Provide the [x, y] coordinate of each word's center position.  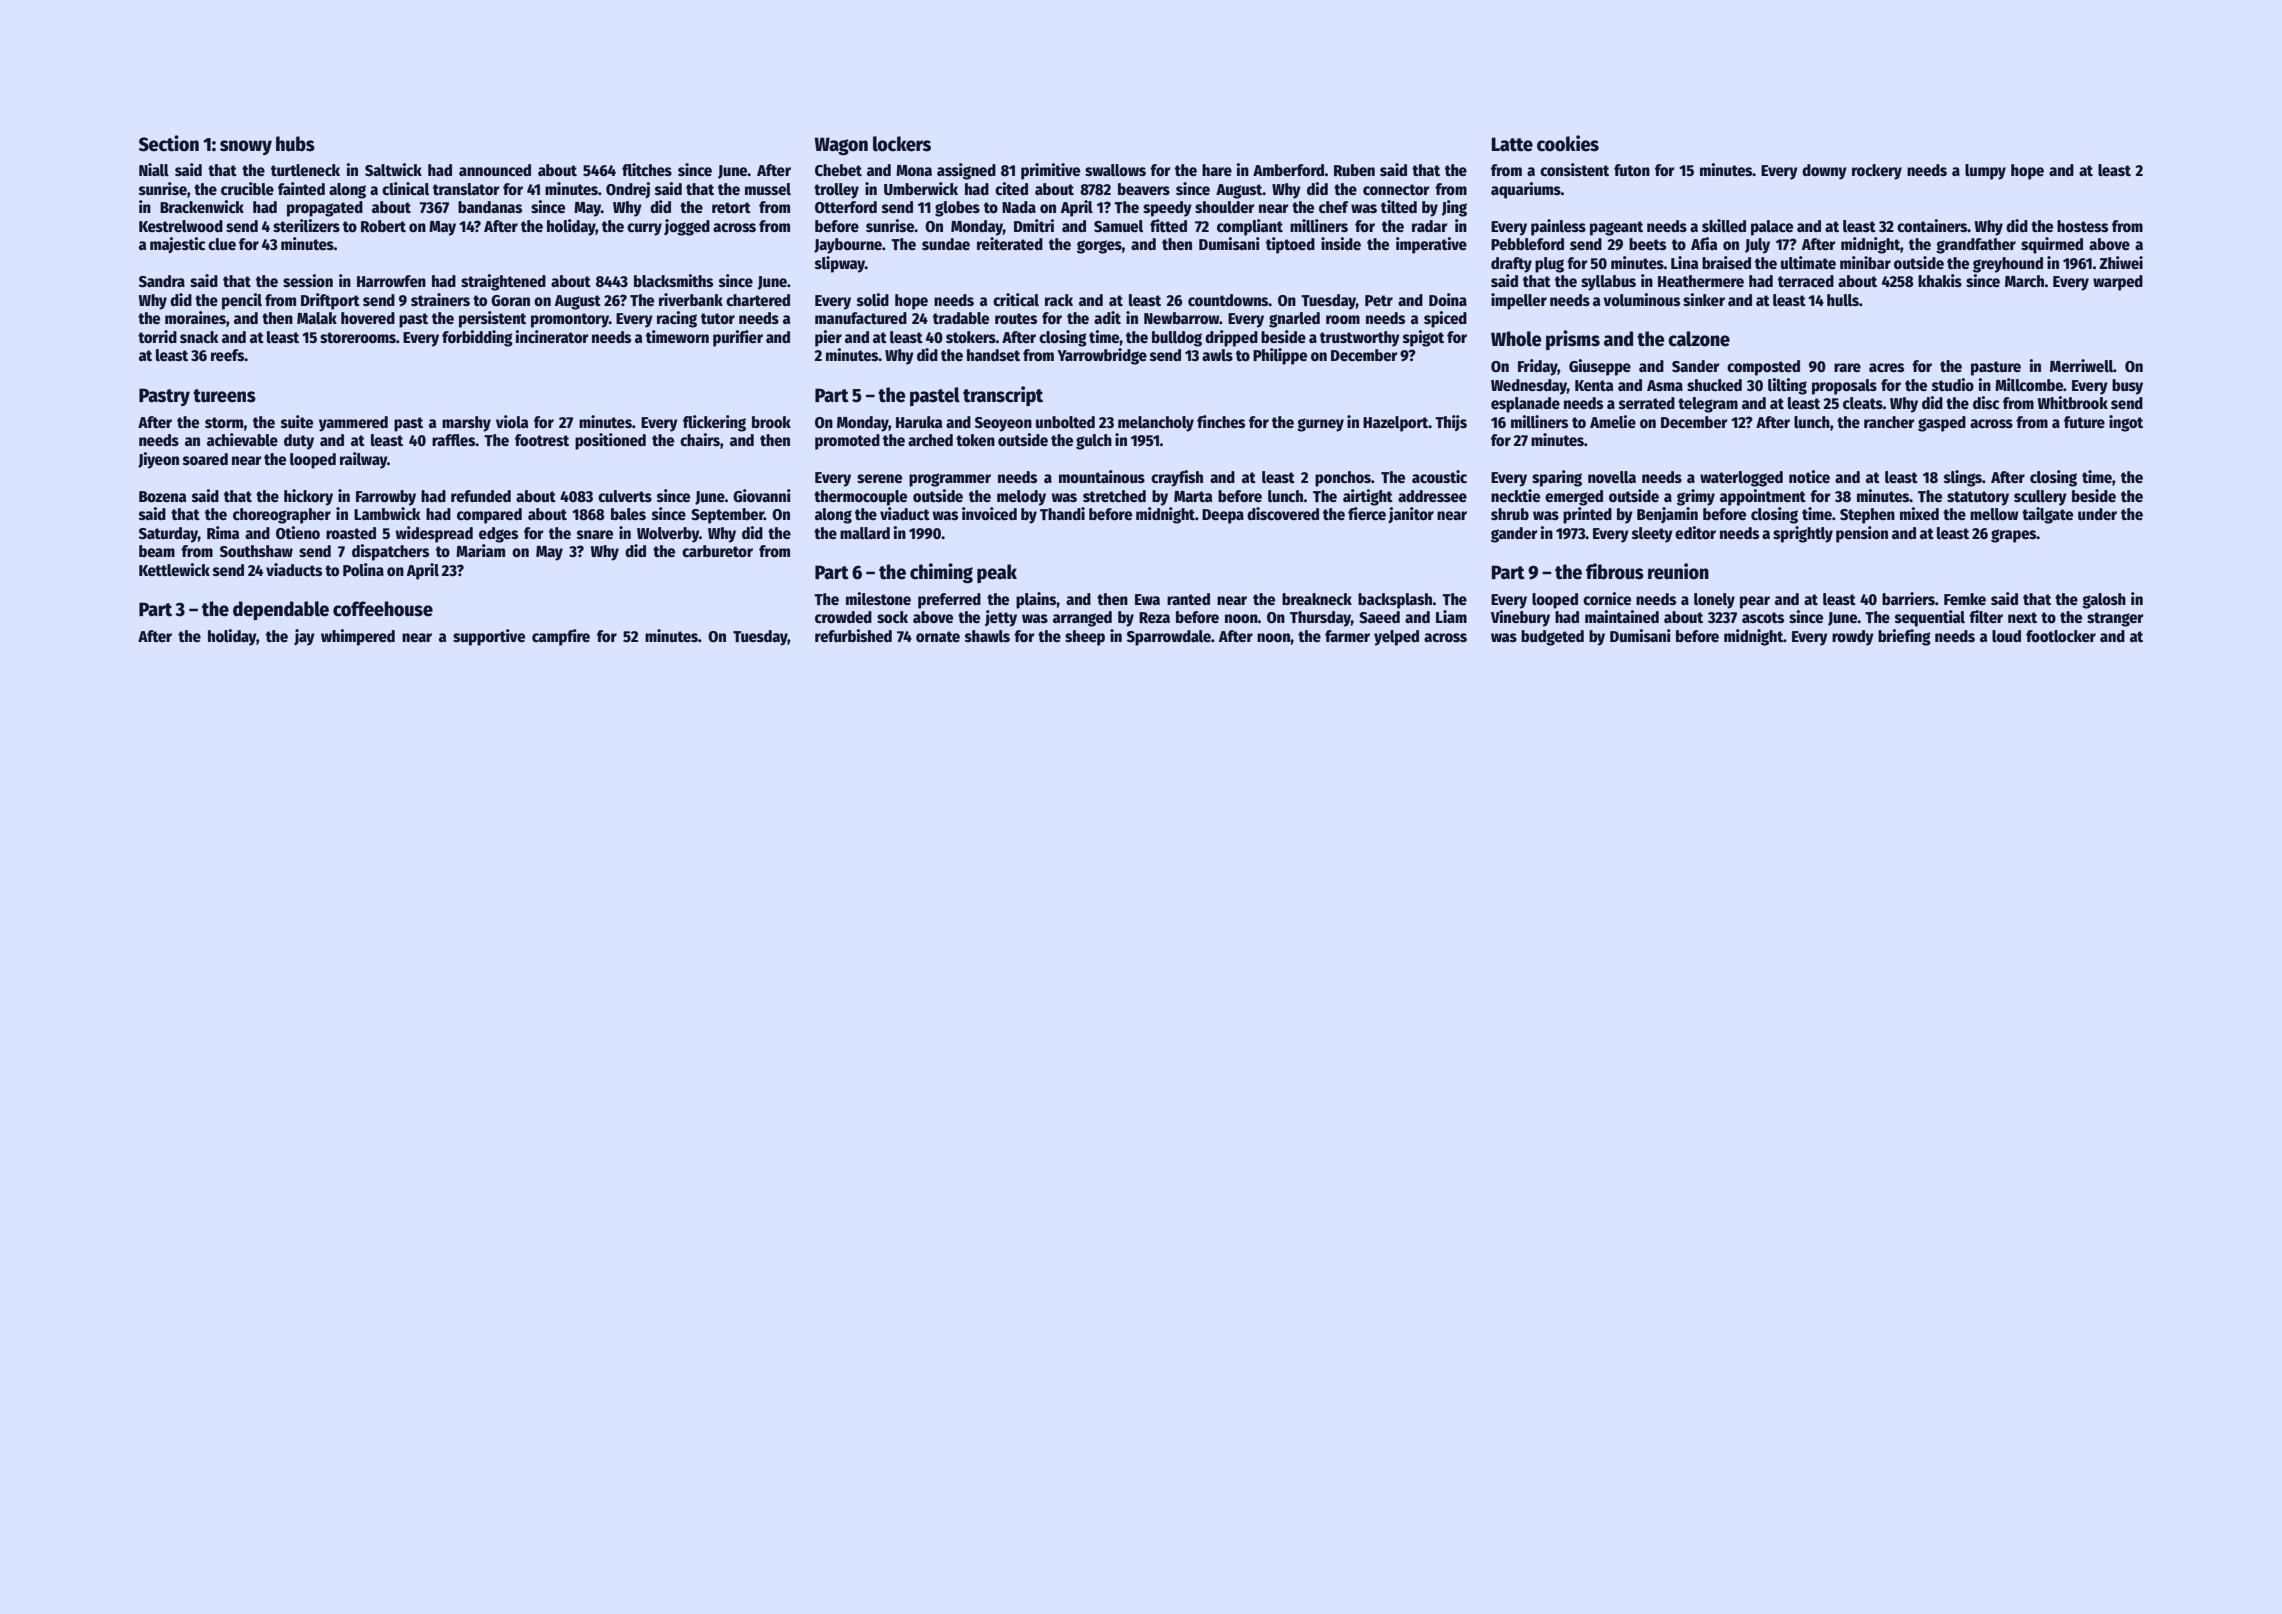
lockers [902, 144]
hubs [295, 144]
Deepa [1223, 516]
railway [363, 460]
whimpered [358, 637]
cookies [1568, 143]
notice [1809, 477]
